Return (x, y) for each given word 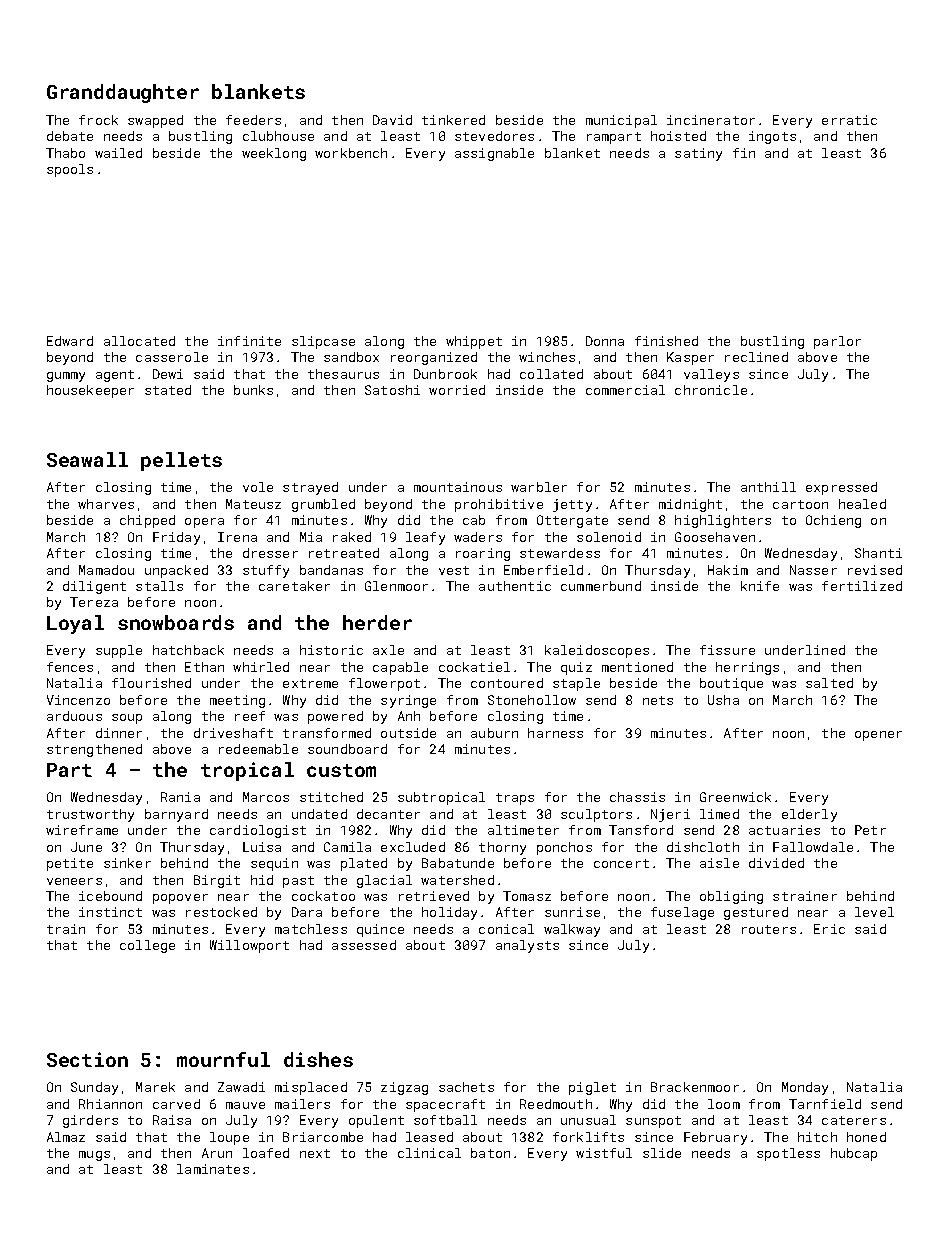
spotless (788, 1154)
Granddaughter (123, 93)
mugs (94, 1156)
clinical (429, 1153)
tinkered (453, 120)
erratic (849, 120)
